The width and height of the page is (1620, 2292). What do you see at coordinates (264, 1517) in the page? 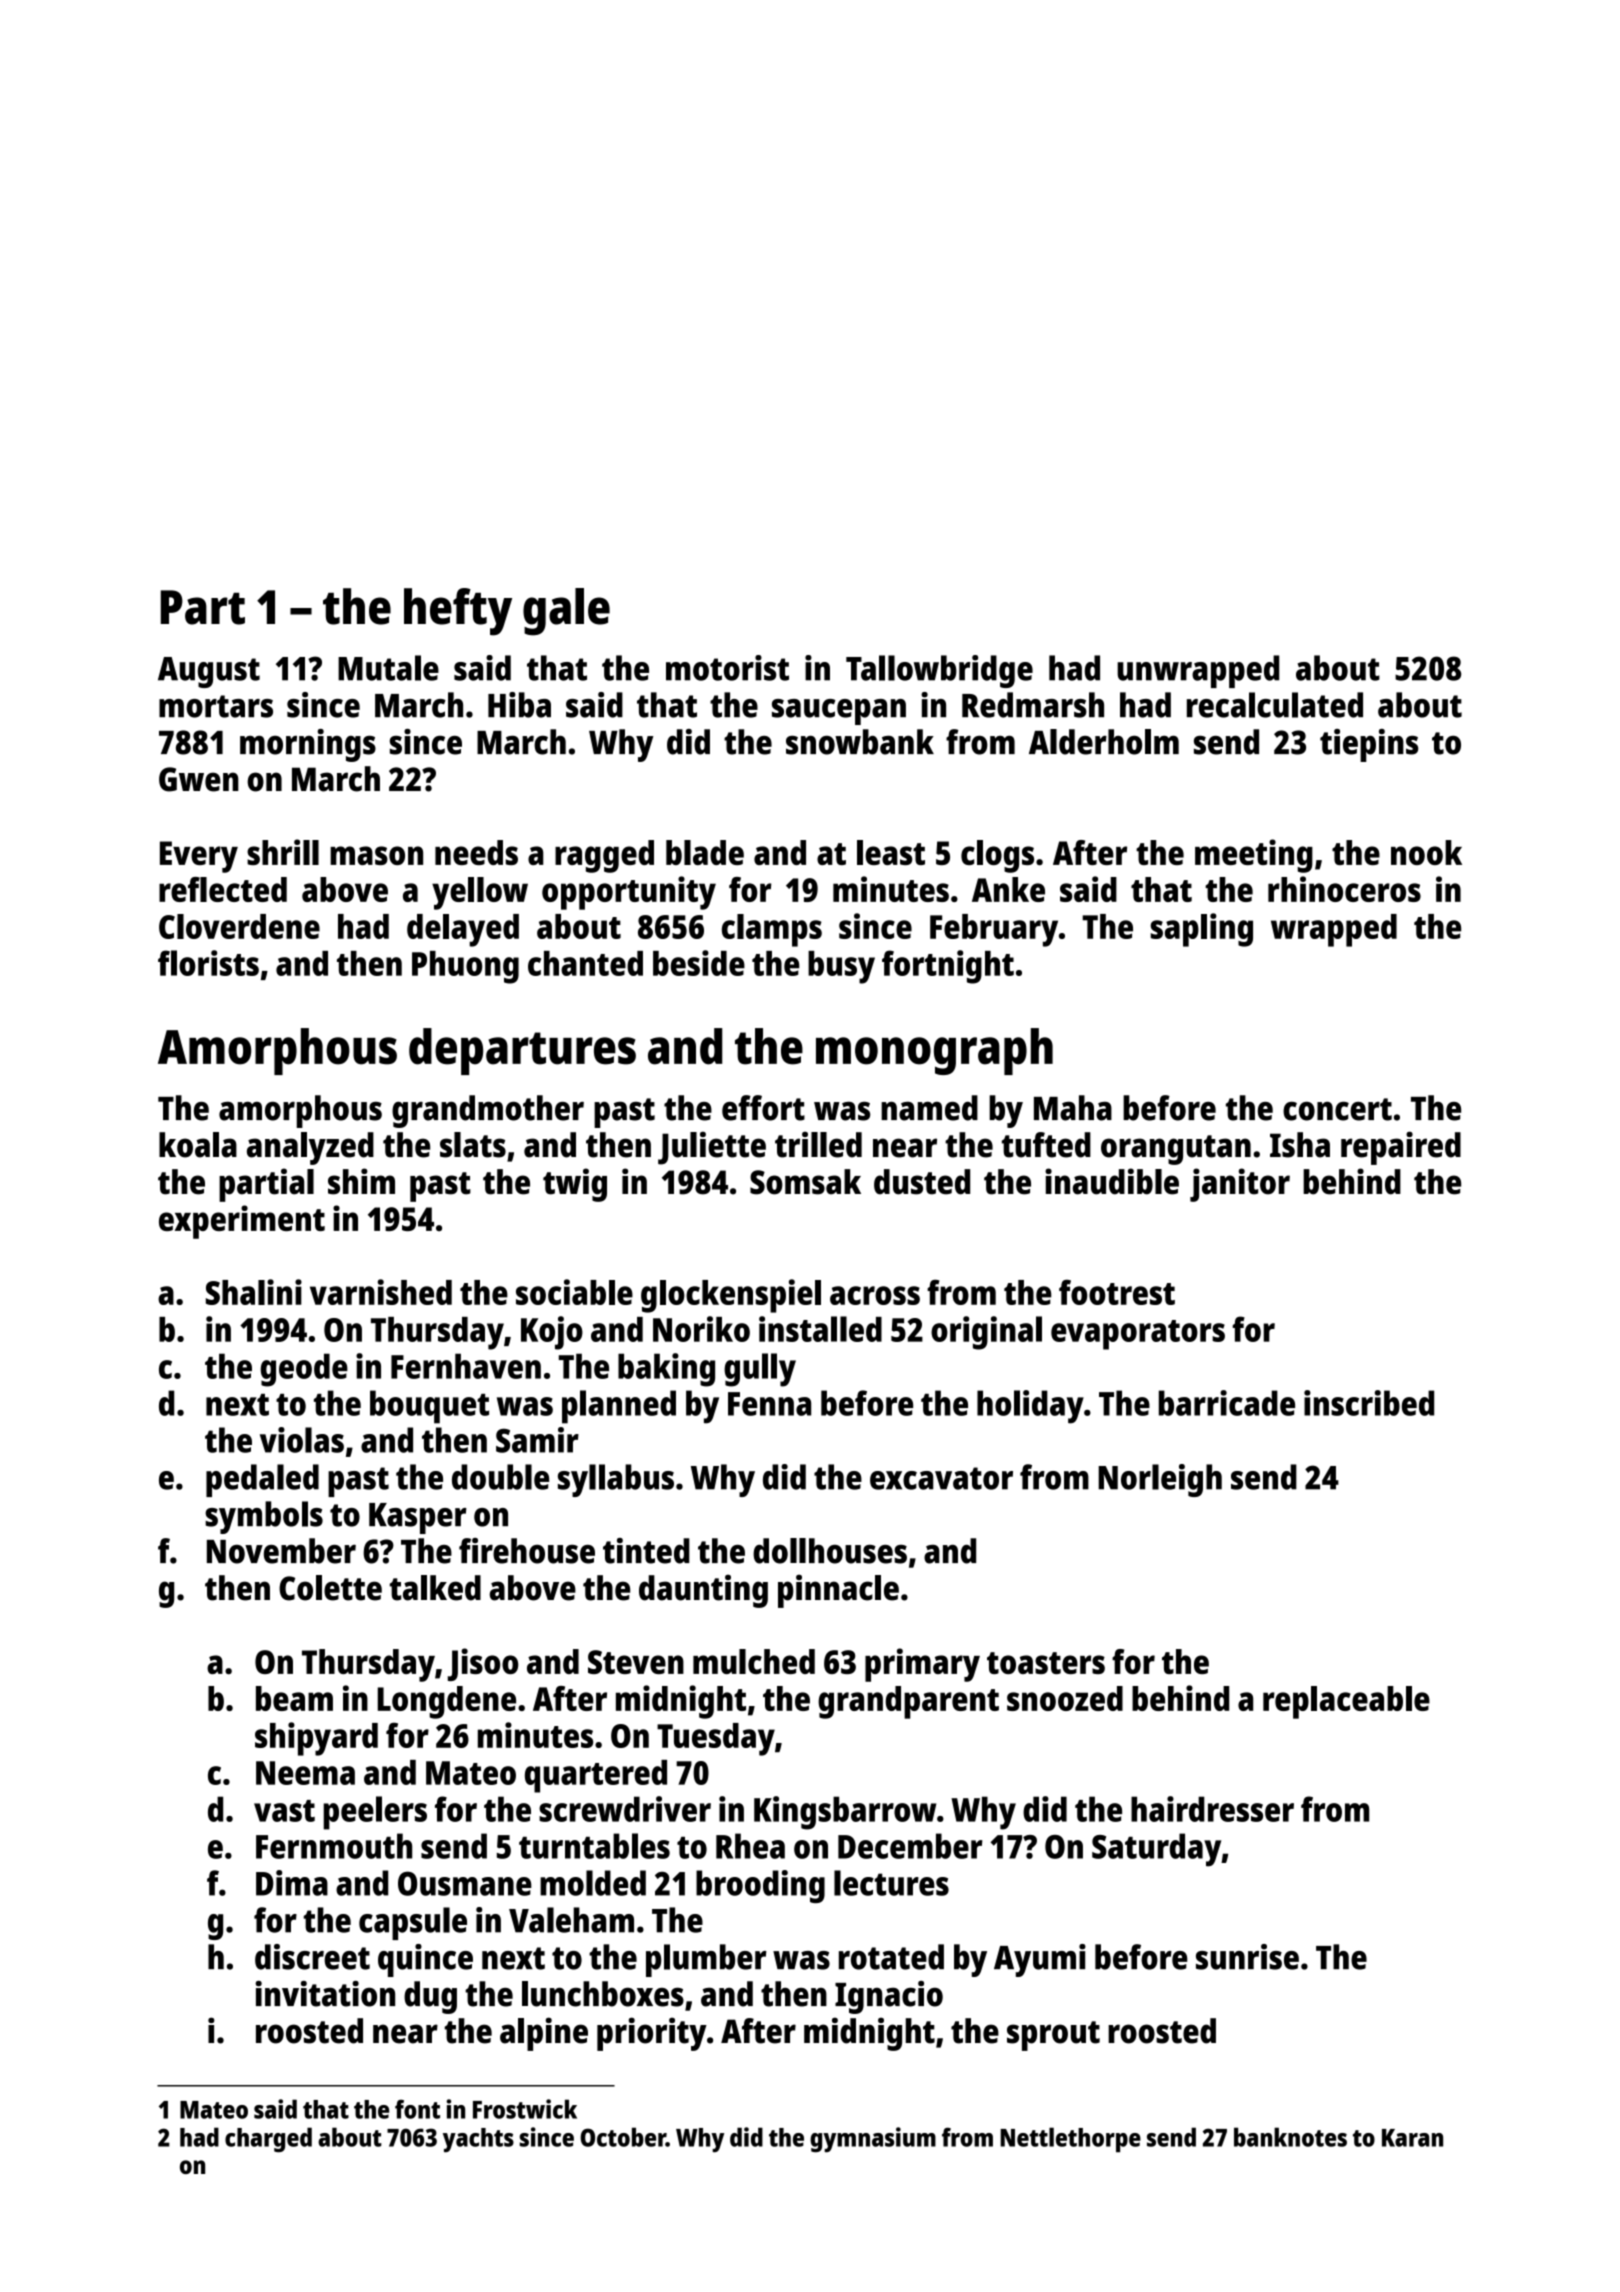
I see `symbols` at bounding box center [264, 1517].
